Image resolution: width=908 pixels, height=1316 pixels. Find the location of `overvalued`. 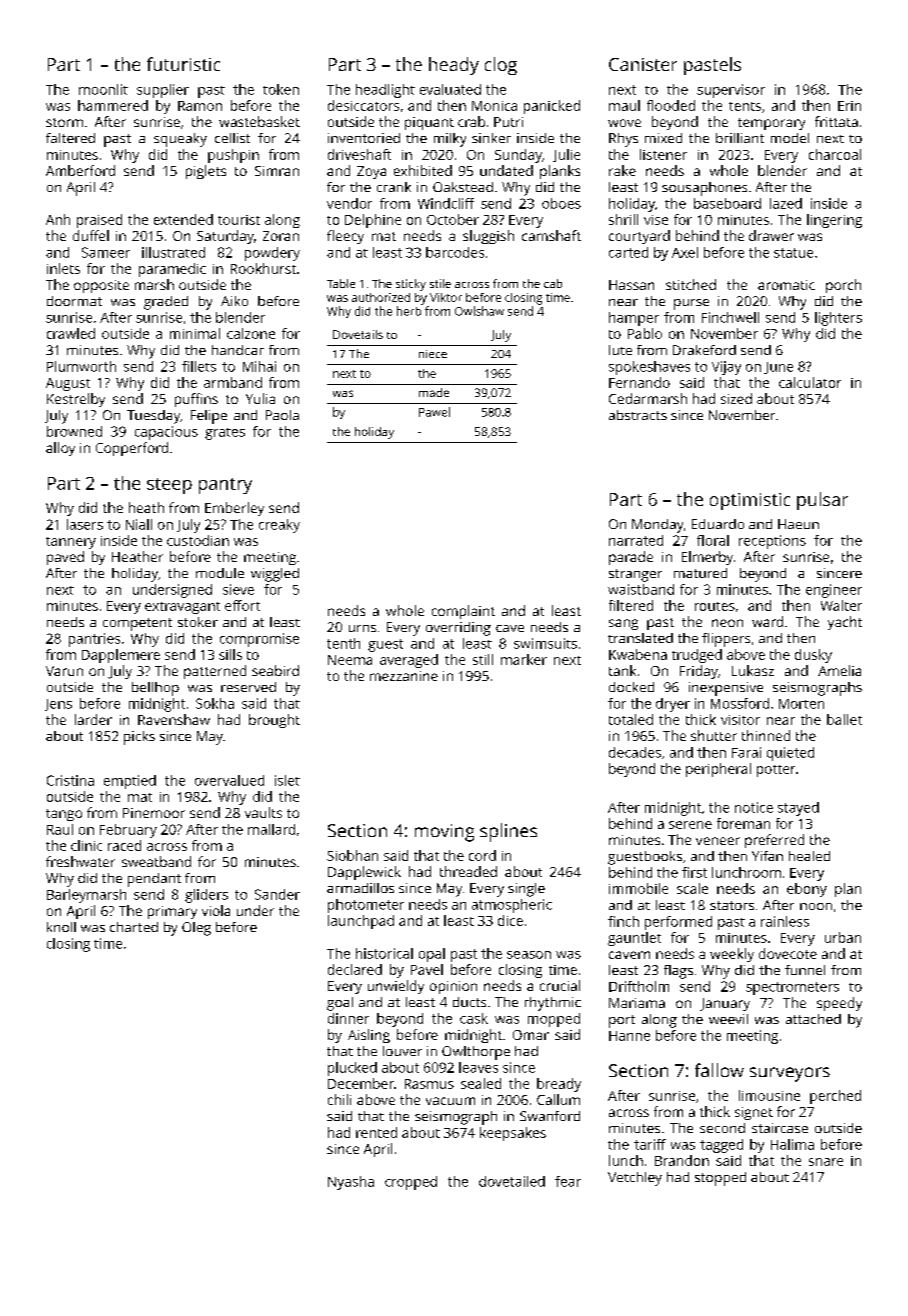

overvalued is located at coordinates (229, 780).
